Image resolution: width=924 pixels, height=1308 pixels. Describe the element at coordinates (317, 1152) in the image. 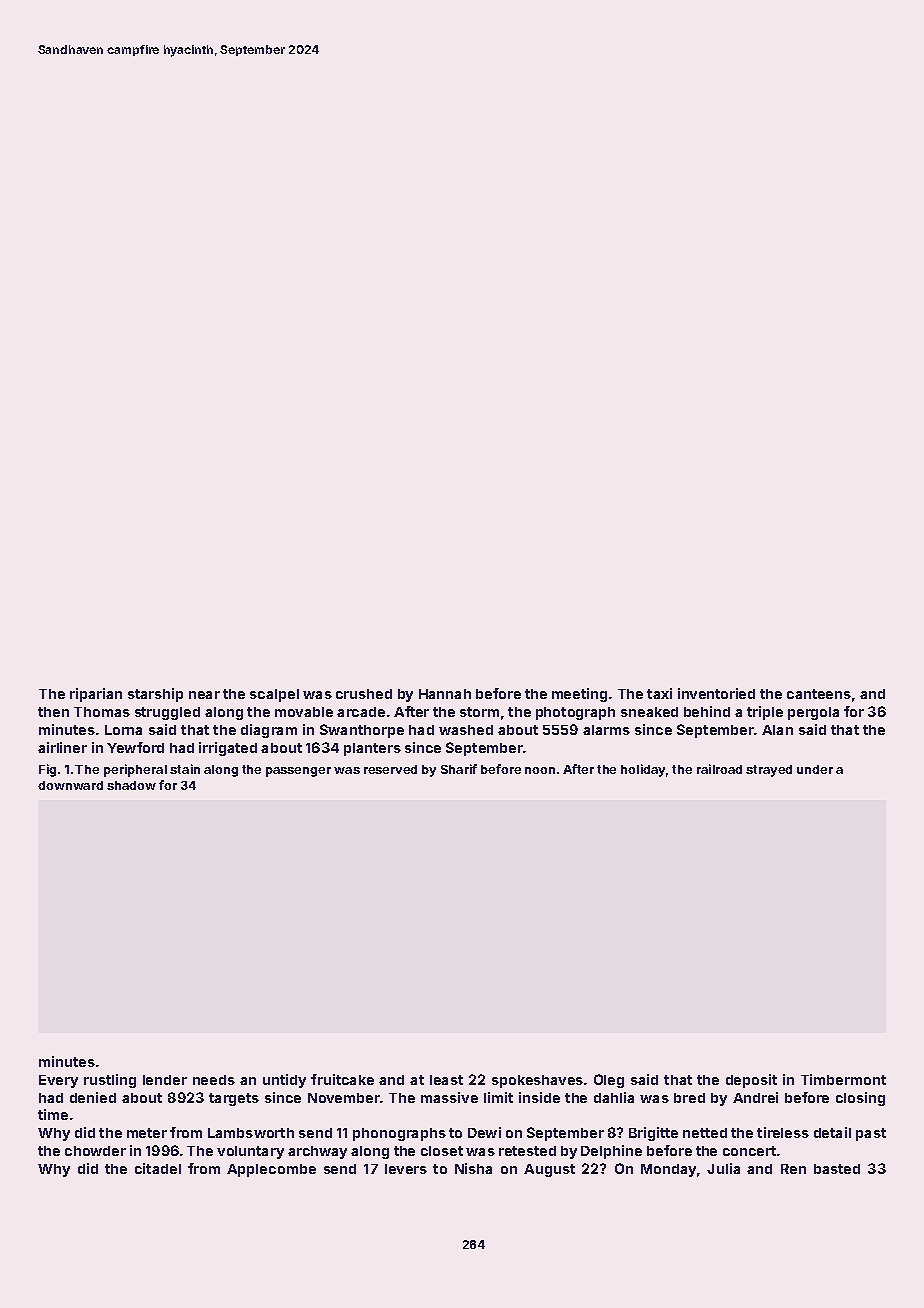

I see `archway` at that location.
